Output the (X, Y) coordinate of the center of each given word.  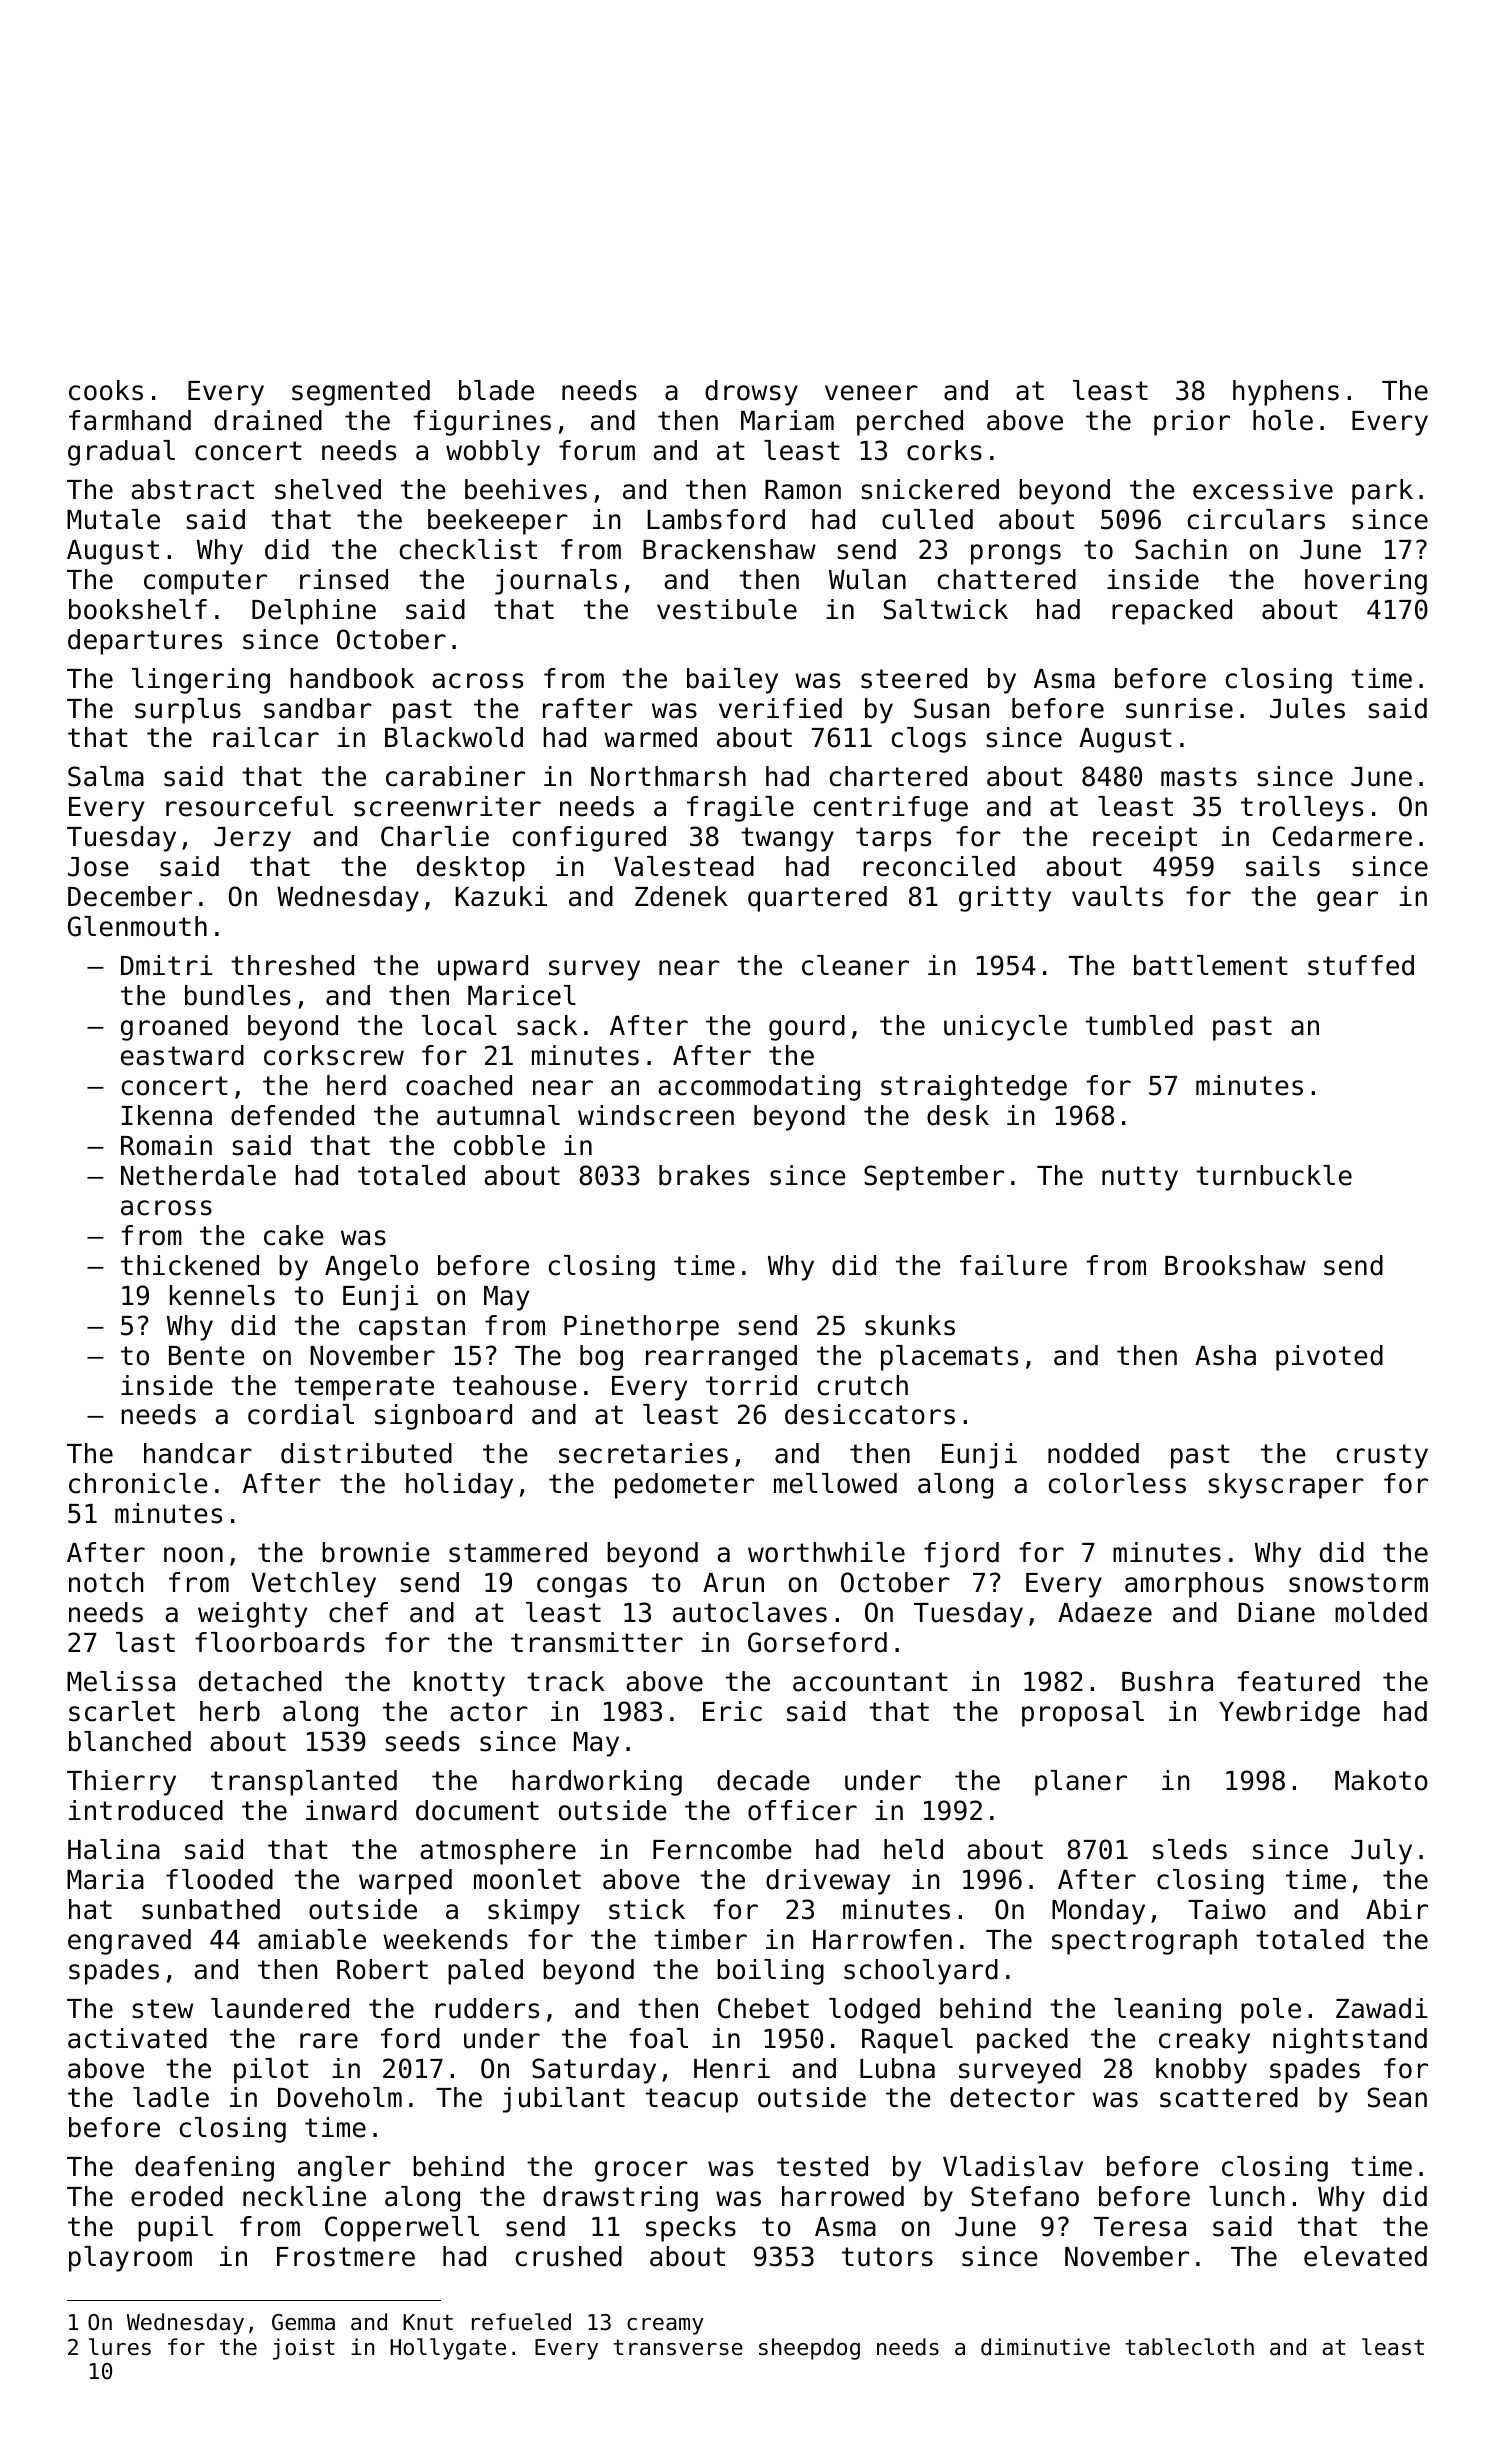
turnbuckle (1274, 1175)
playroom (130, 2259)
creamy (665, 2326)
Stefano (1025, 2196)
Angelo (371, 1268)
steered (914, 678)
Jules (1307, 708)
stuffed (1361, 965)
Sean (1397, 2097)
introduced (146, 1810)
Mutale (113, 519)
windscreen (656, 1115)
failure (1013, 1265)
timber (700, 1939)
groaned (174, 1028)
